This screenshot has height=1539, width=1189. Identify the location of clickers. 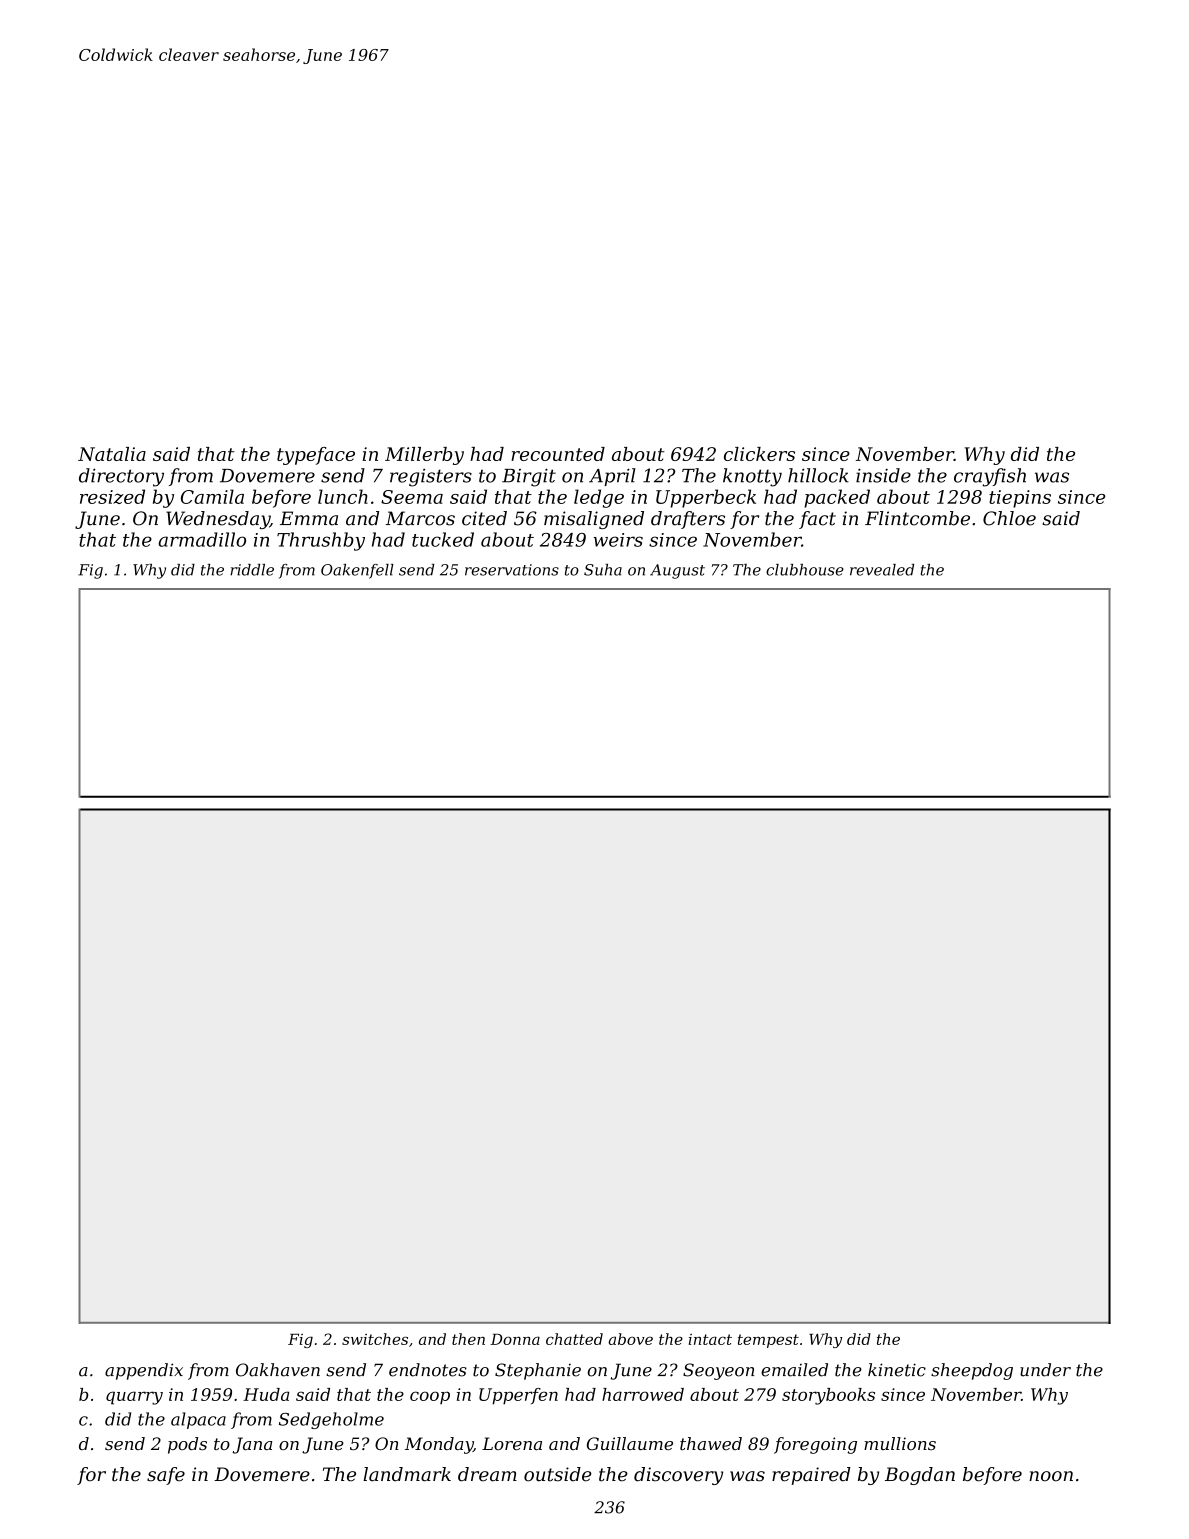
(759, 454).
